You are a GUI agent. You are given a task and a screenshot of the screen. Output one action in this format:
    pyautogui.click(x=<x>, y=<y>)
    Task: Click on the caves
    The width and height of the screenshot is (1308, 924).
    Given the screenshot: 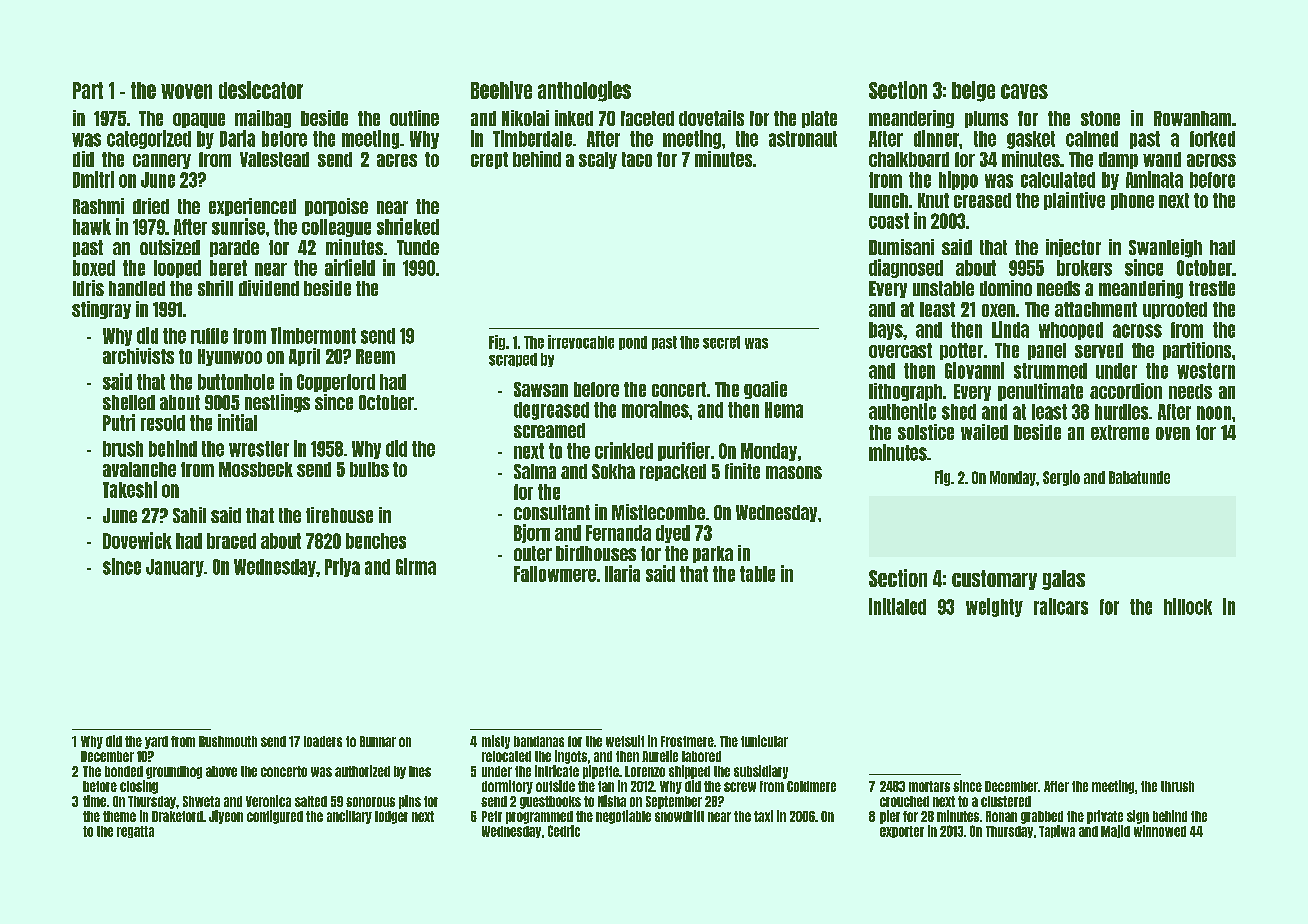 What is the action you would take?
    pyautogui.click(x=1024, y=91)
